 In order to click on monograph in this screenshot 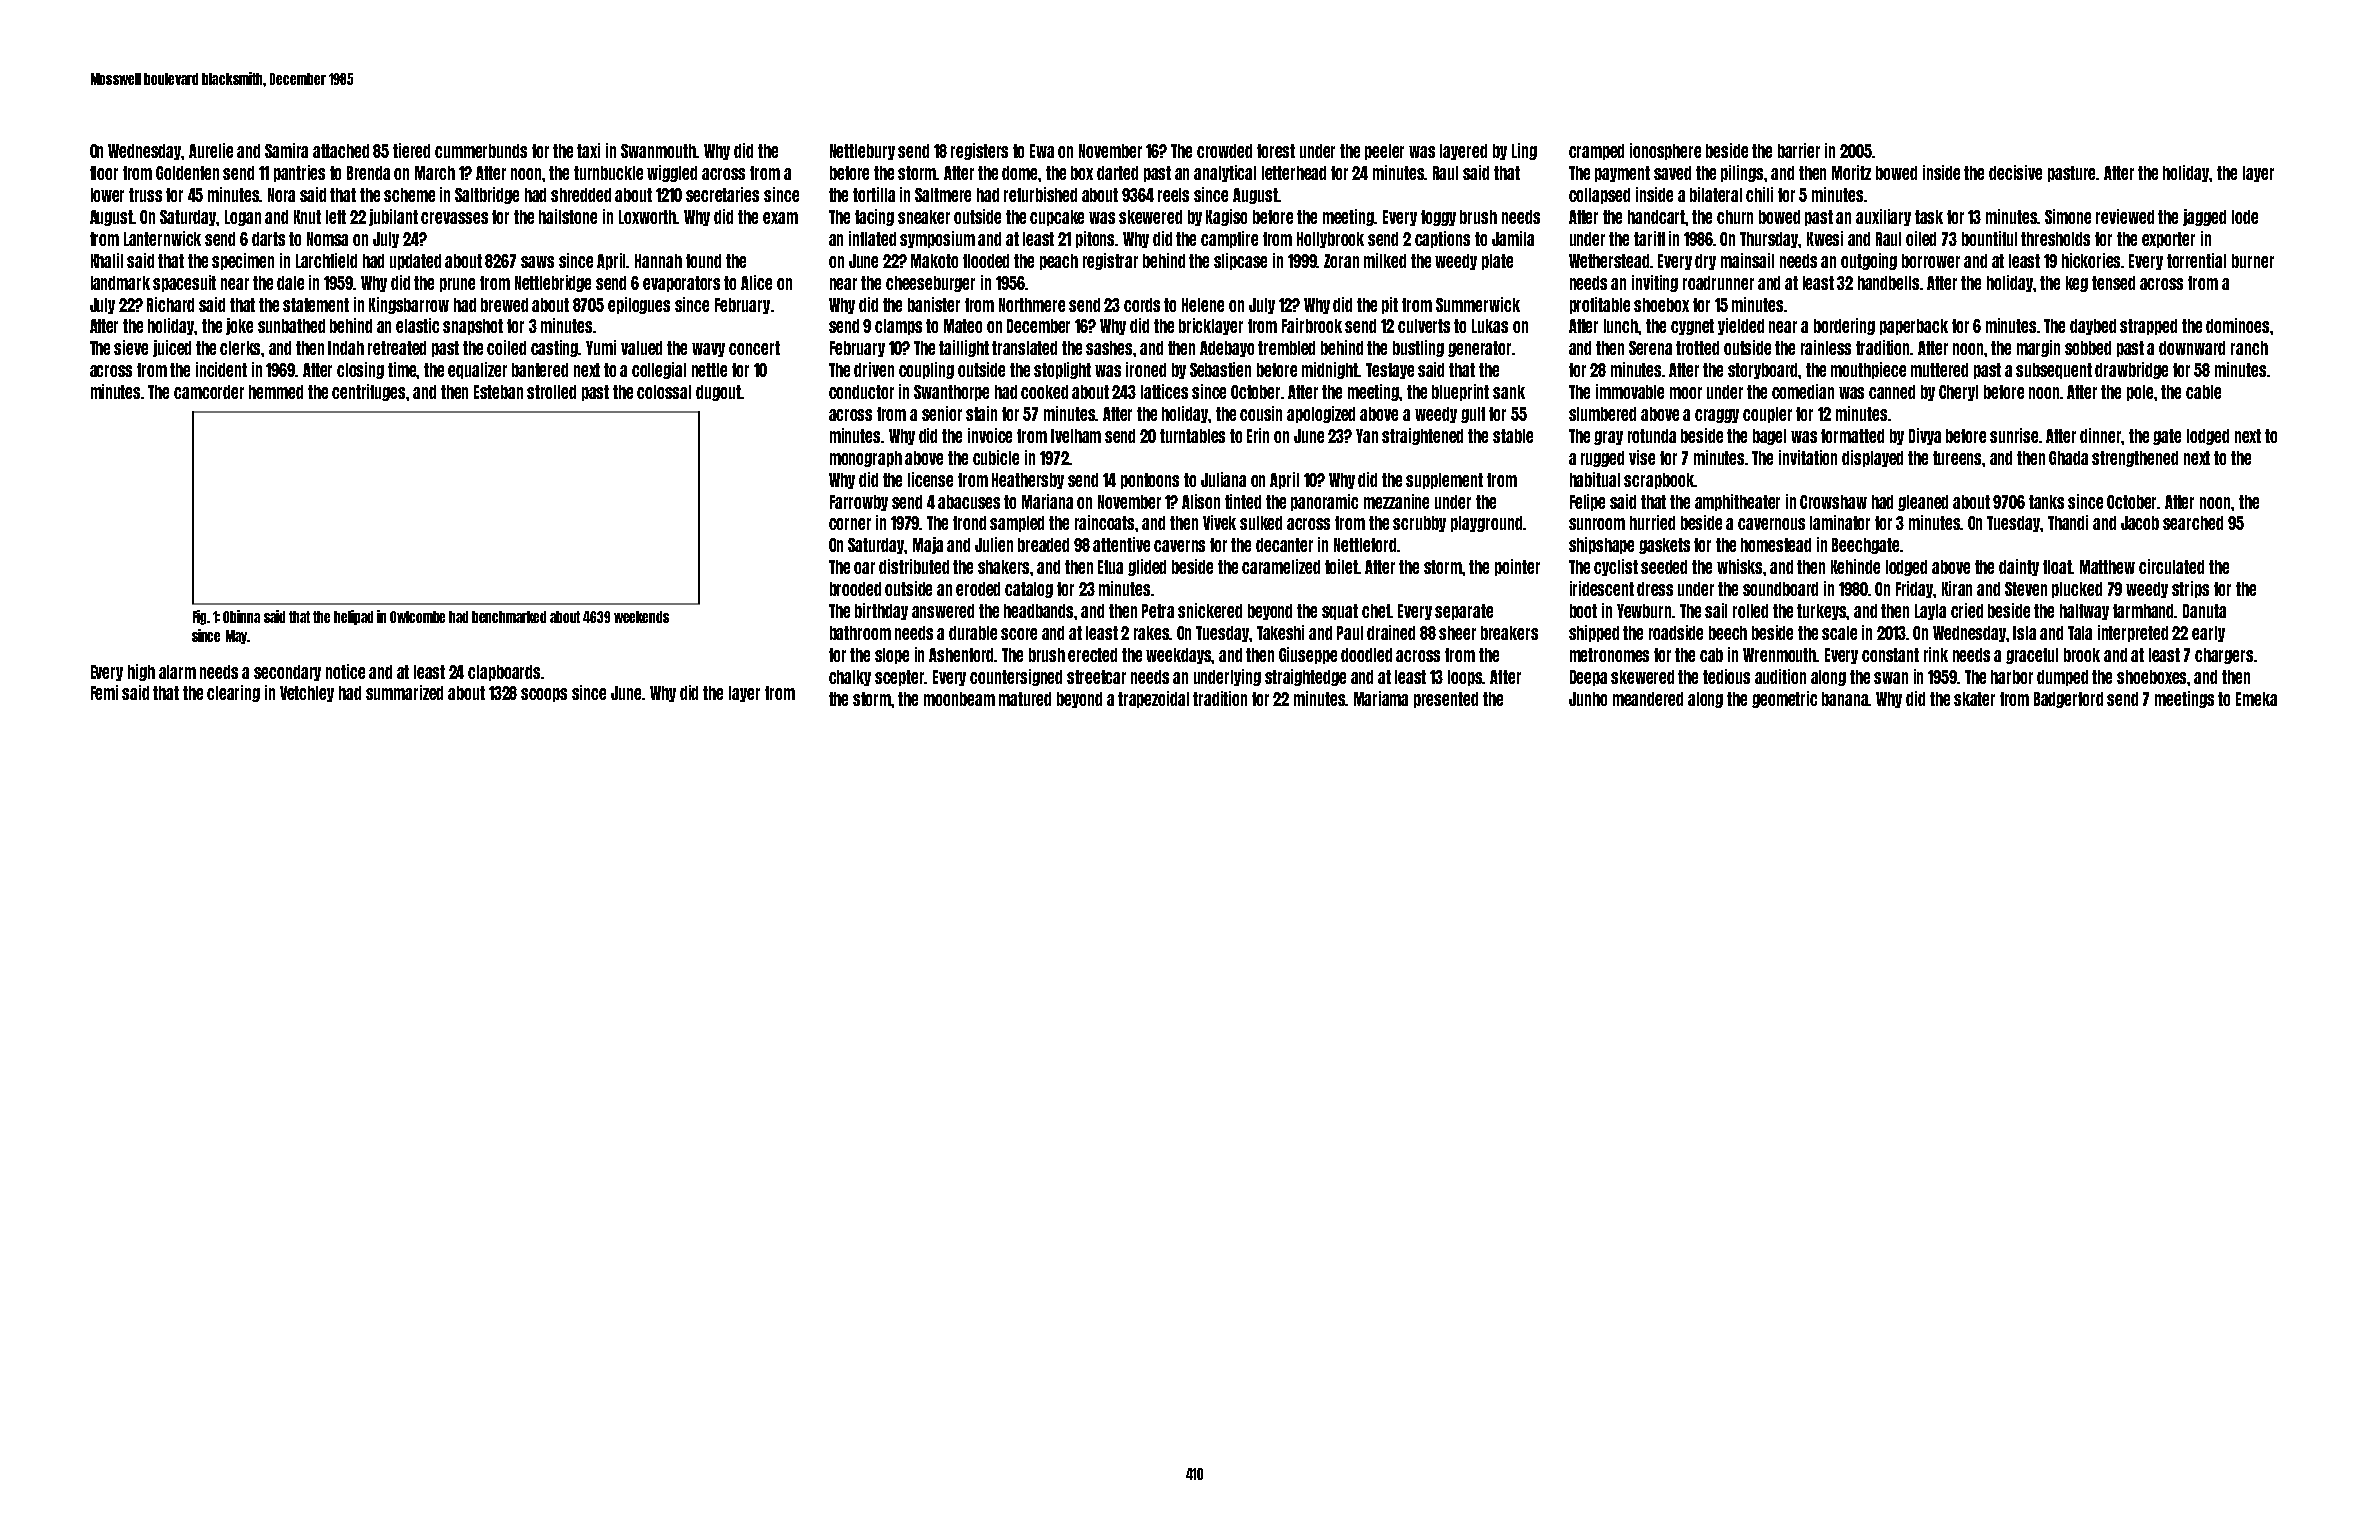, I will do `click(866, 459)`.
